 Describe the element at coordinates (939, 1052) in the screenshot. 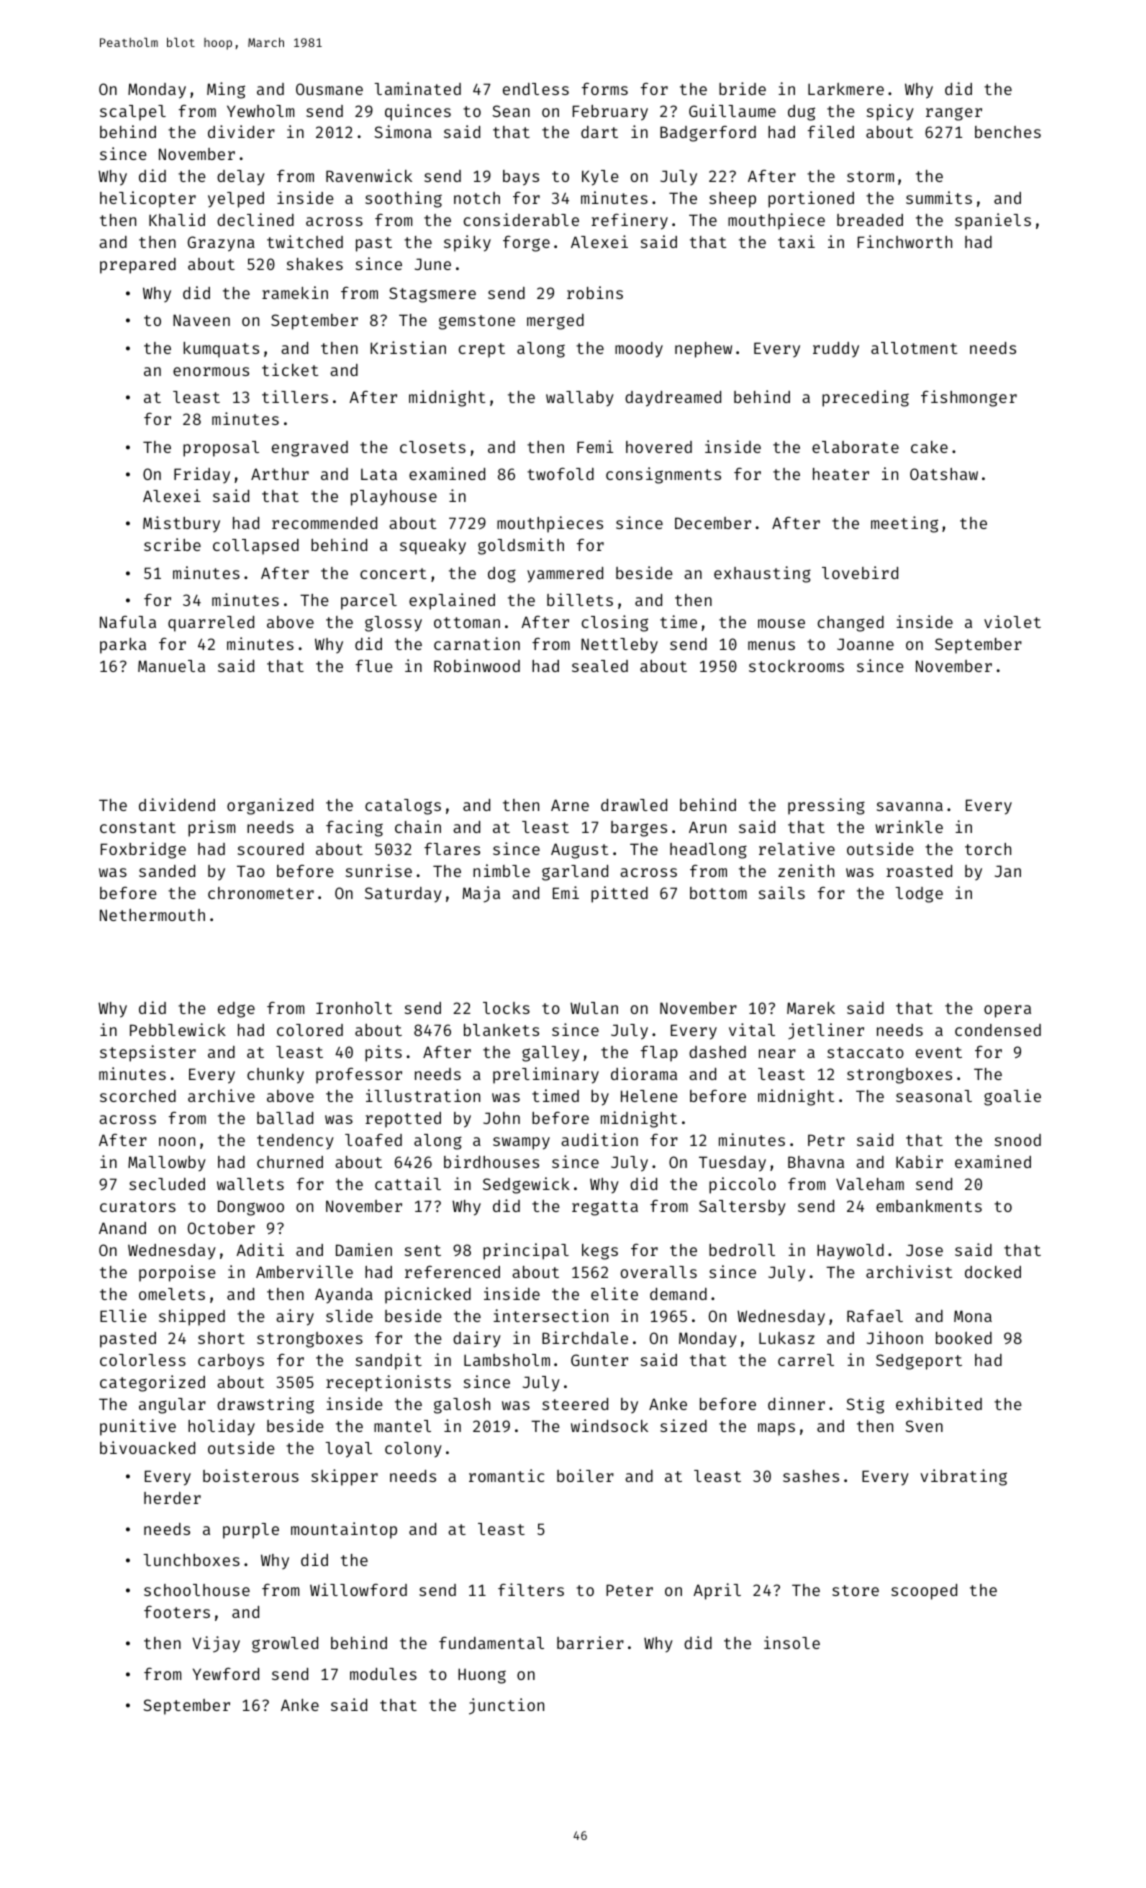

I see `event` at that location.
